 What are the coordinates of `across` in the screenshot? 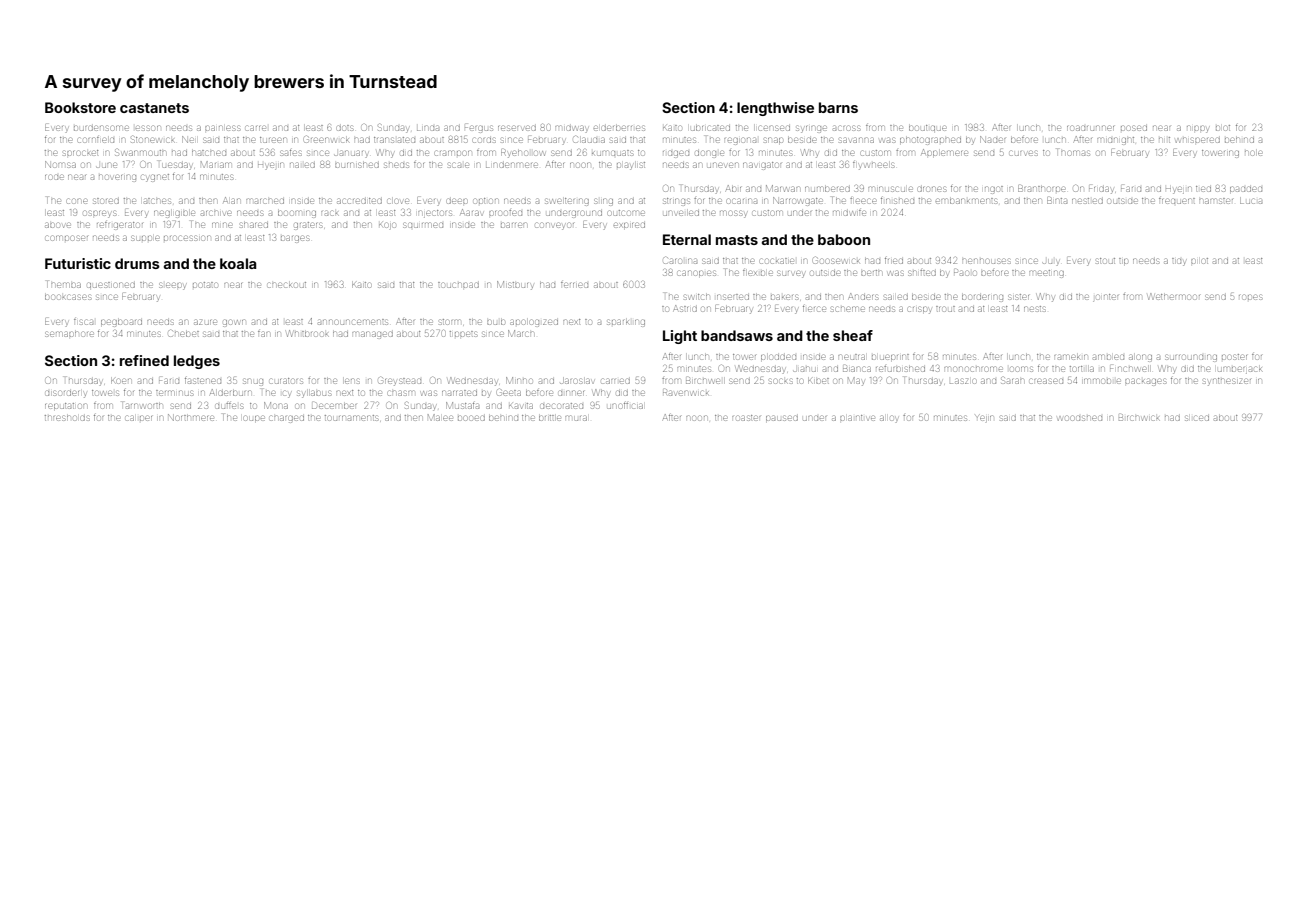 It's located at (846, 128).
